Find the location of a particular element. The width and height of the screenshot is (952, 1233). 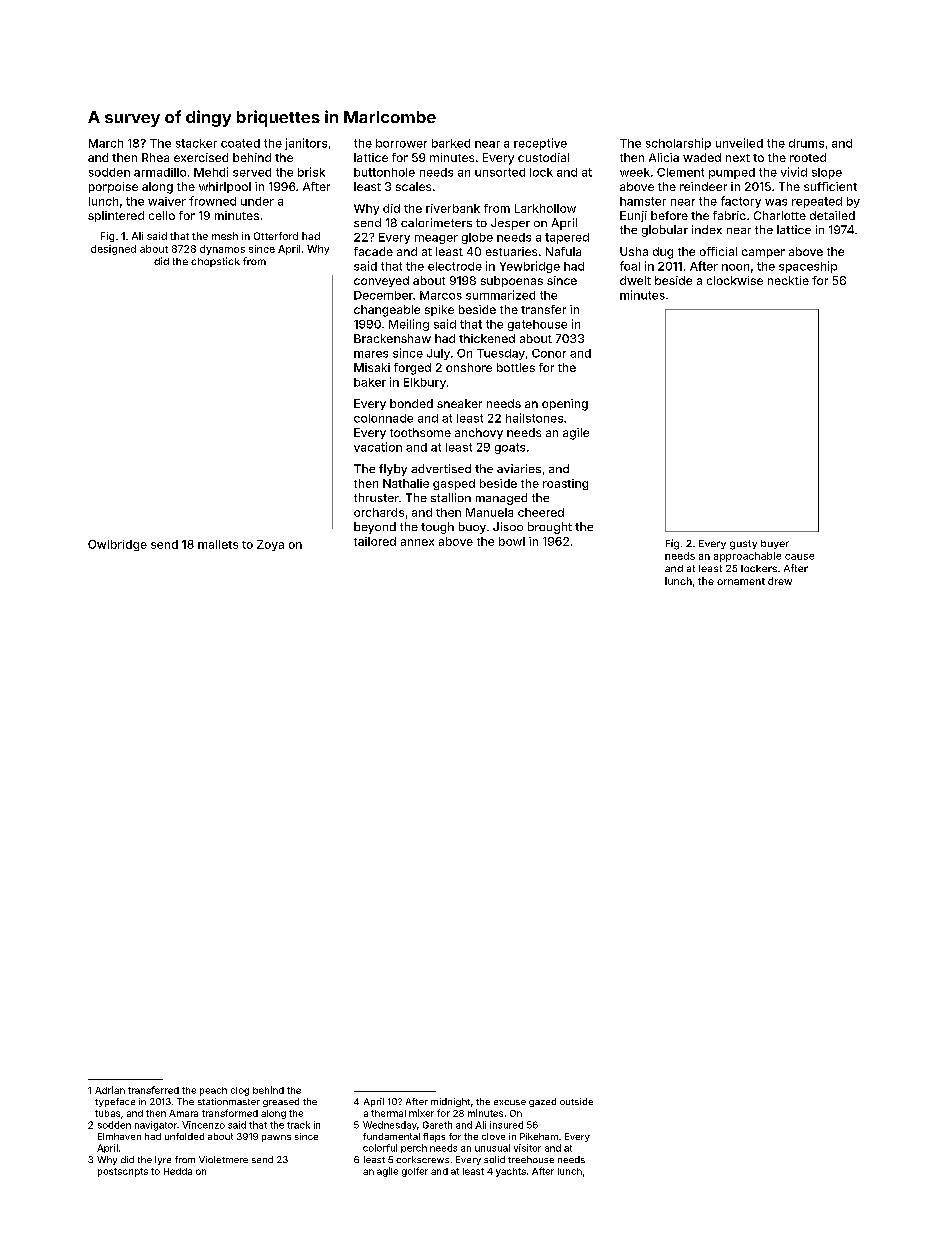

scholarship is located at coordinates (678, 144).
